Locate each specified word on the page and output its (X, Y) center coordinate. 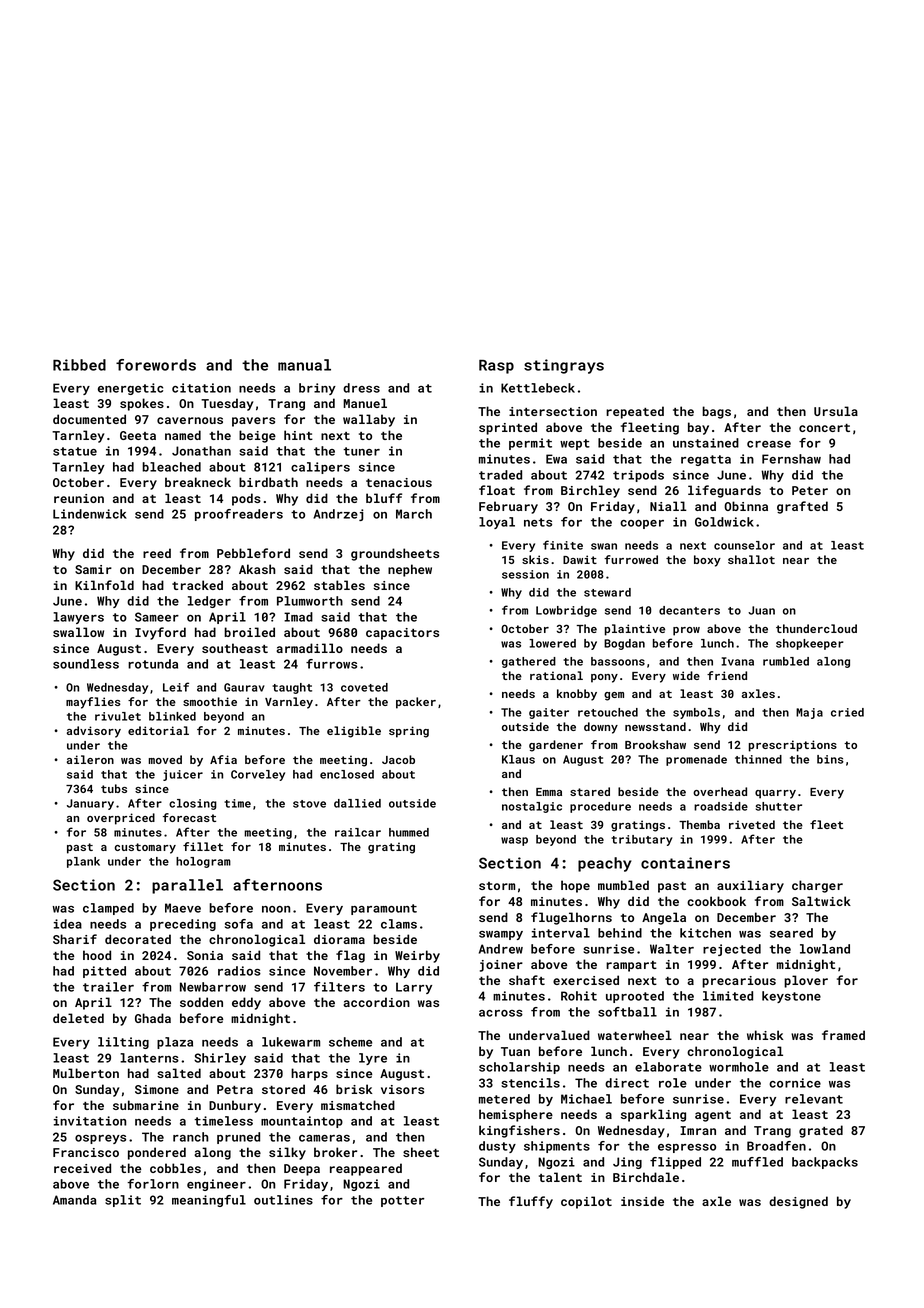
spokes (142, 404)
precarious (739, 982)
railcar (358, 832)
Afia (223, 759)
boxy (707, 561)
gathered (529, 662)
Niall (668, 506)
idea (68, 924)
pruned (238, 1138)
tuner (361, 451)
